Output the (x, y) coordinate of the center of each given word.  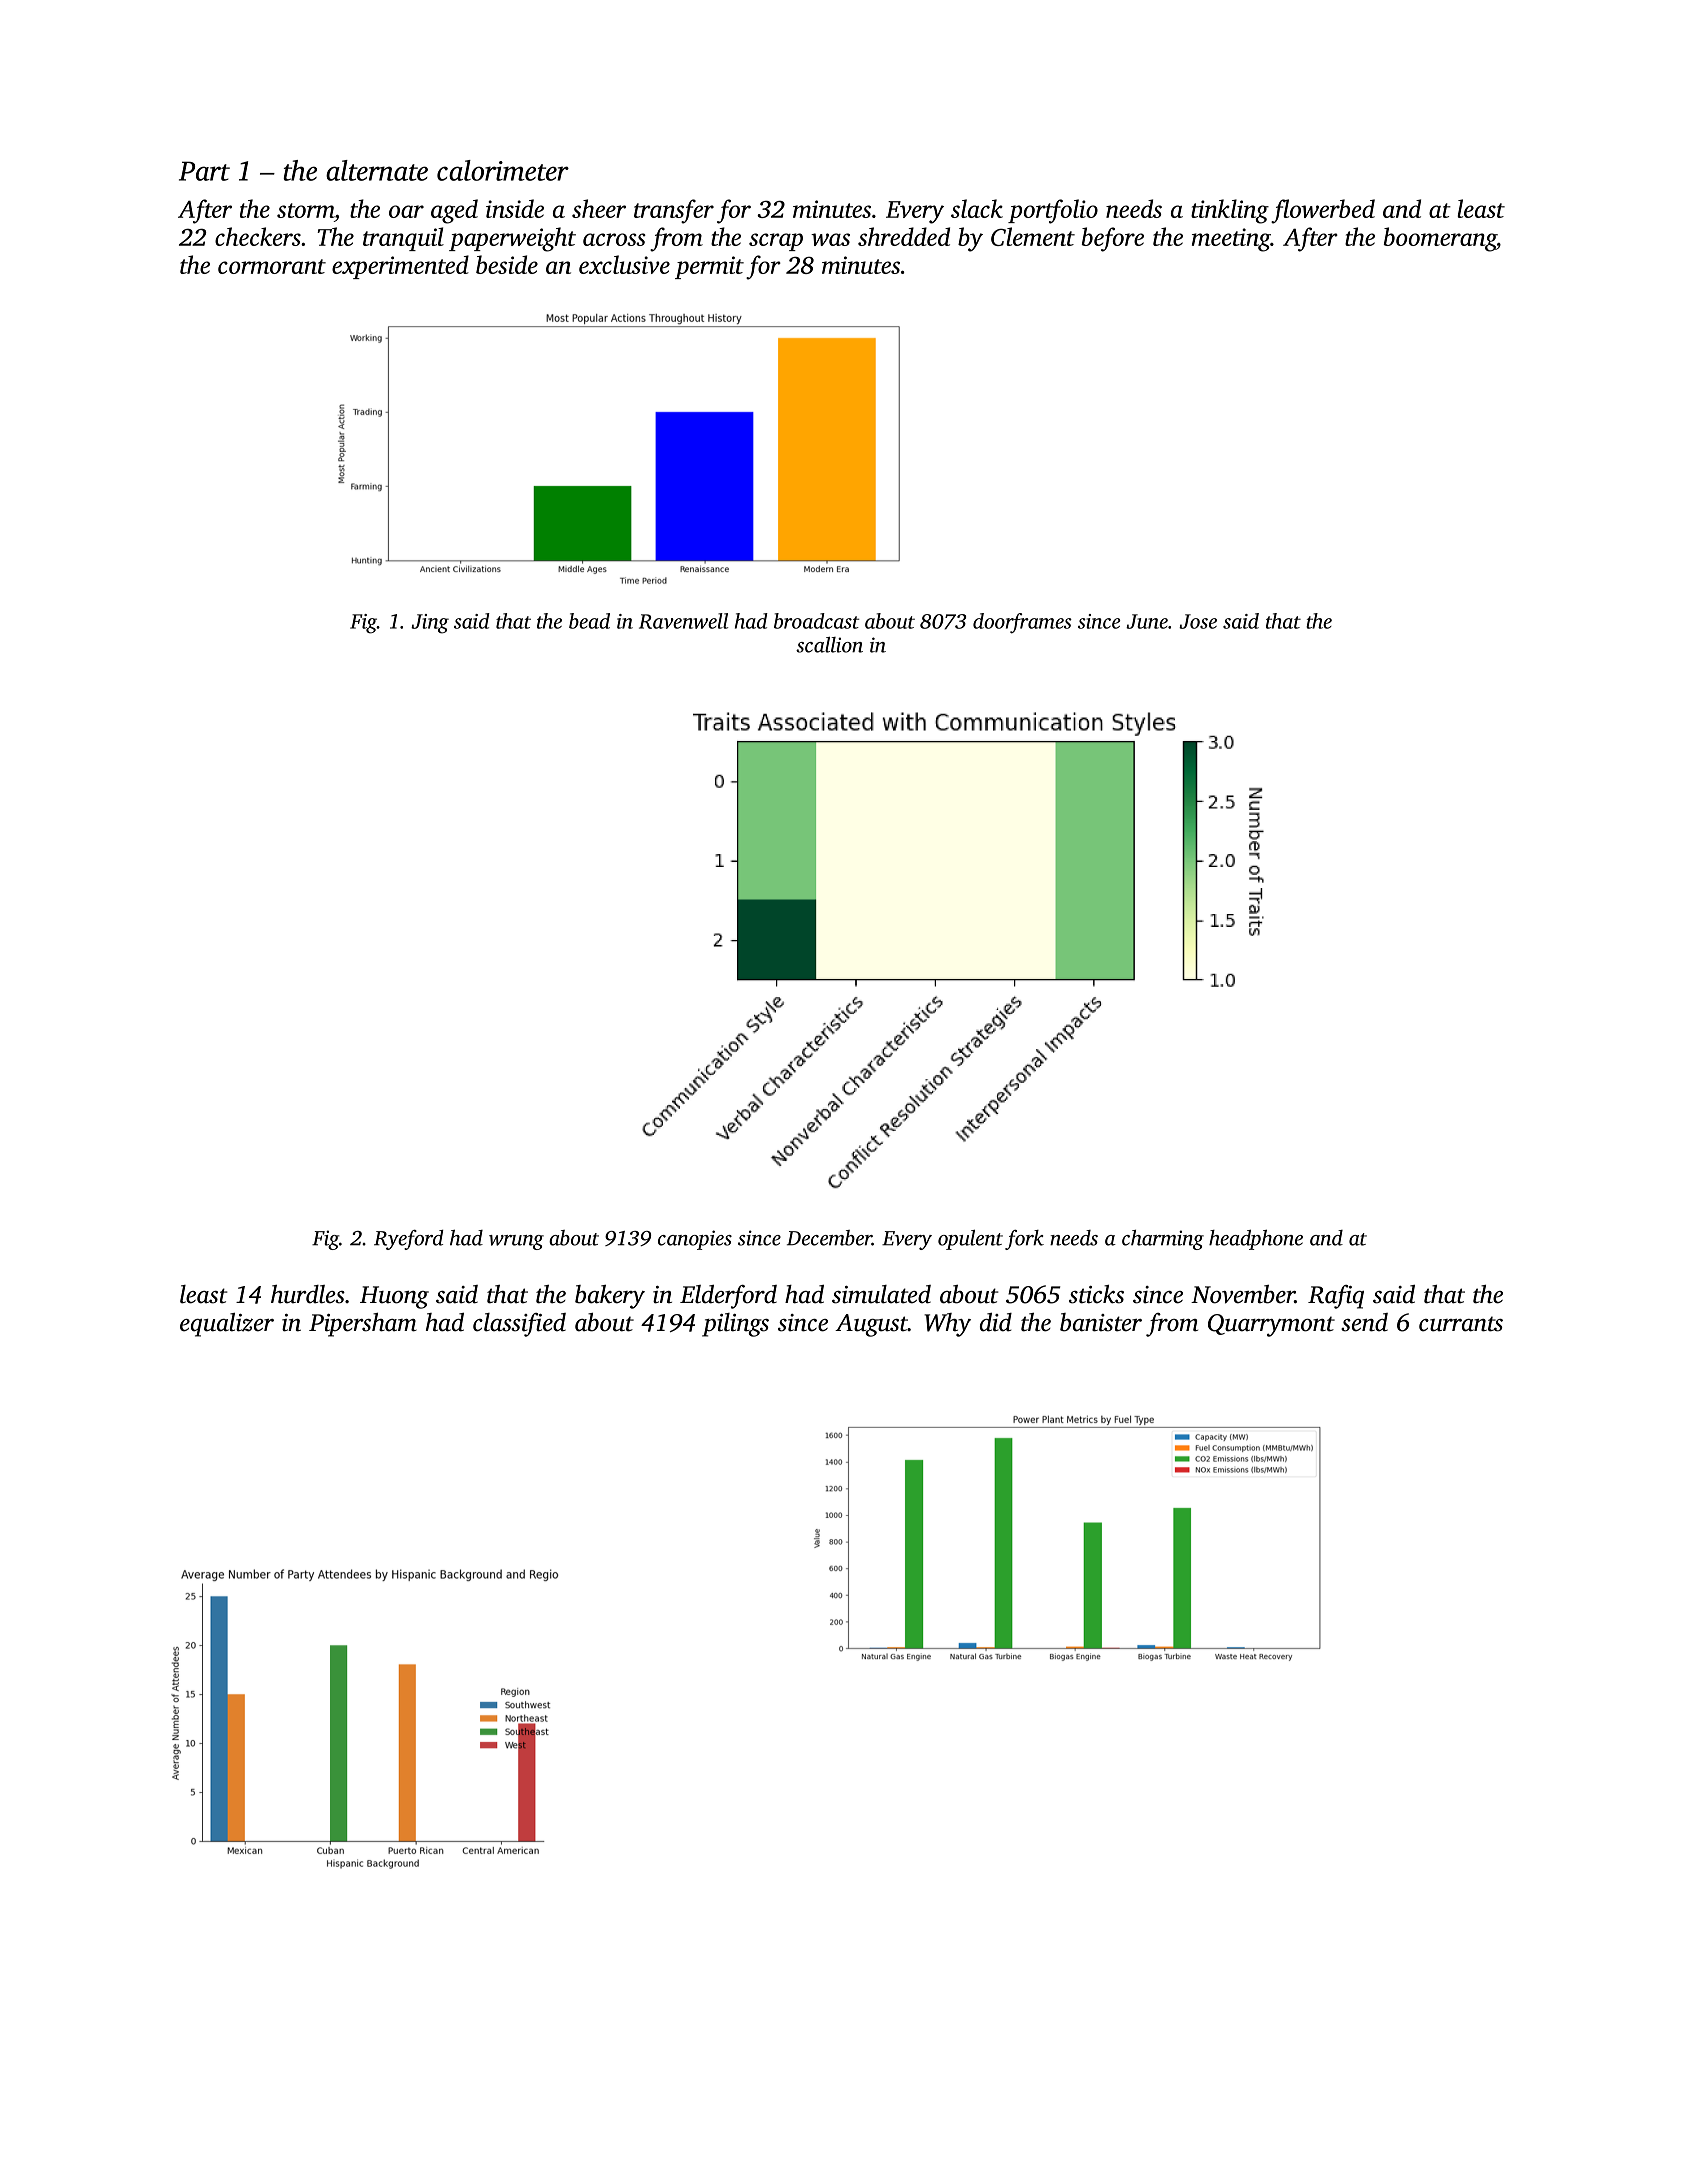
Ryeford (408, 1240)
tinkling (1230, 211)
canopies (695, 1240)
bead (589, 621)
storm (305, 210)
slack (977, 208)
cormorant (272, 266)
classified (519, 1325)
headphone (1256, 1240)
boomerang (1440, 239)
